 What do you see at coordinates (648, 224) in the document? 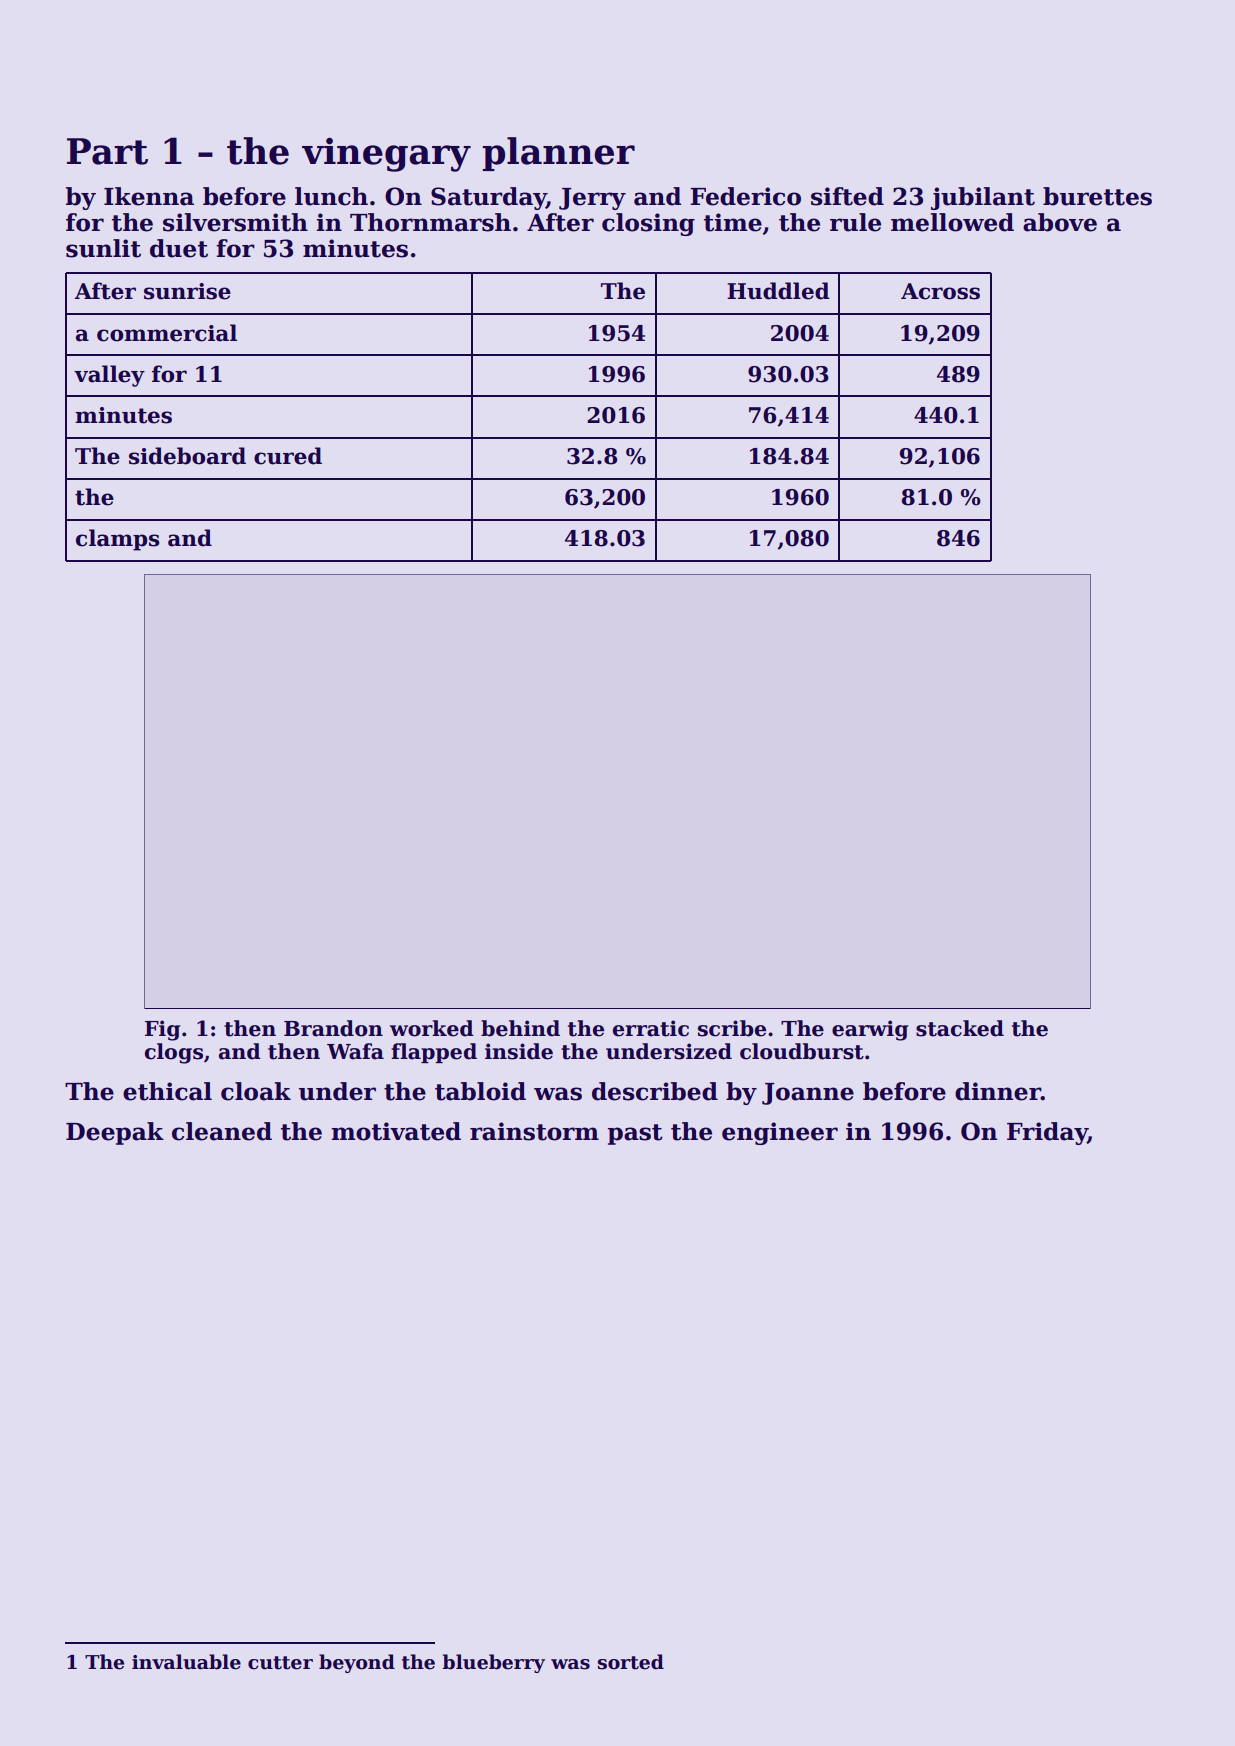
I see `closing` at bounding box center [648, 224].
